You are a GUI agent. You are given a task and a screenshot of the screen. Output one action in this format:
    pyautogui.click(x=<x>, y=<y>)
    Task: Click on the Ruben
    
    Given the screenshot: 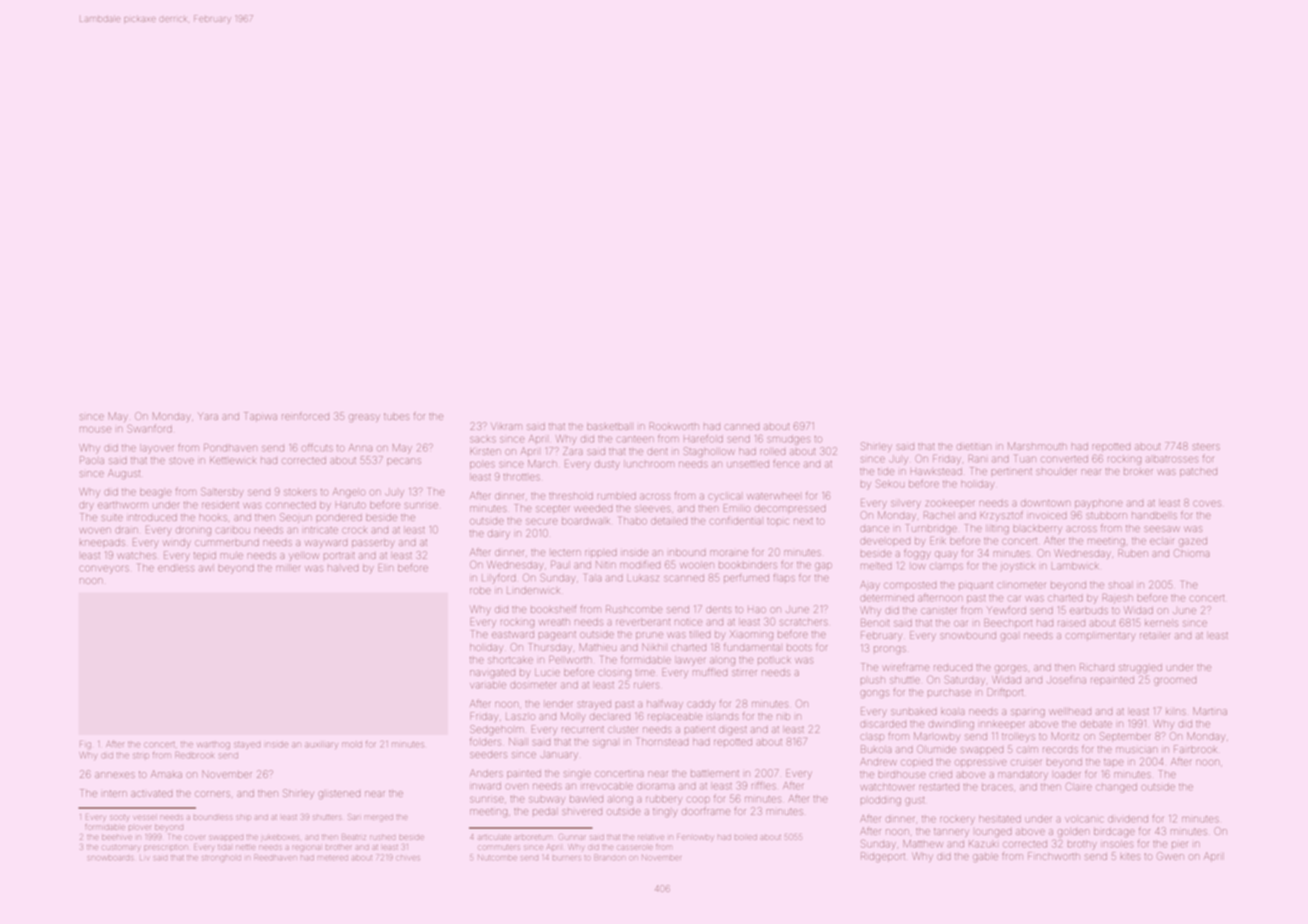 What is the action you would take?
    pyautogui.click(x=1133, y=553)
